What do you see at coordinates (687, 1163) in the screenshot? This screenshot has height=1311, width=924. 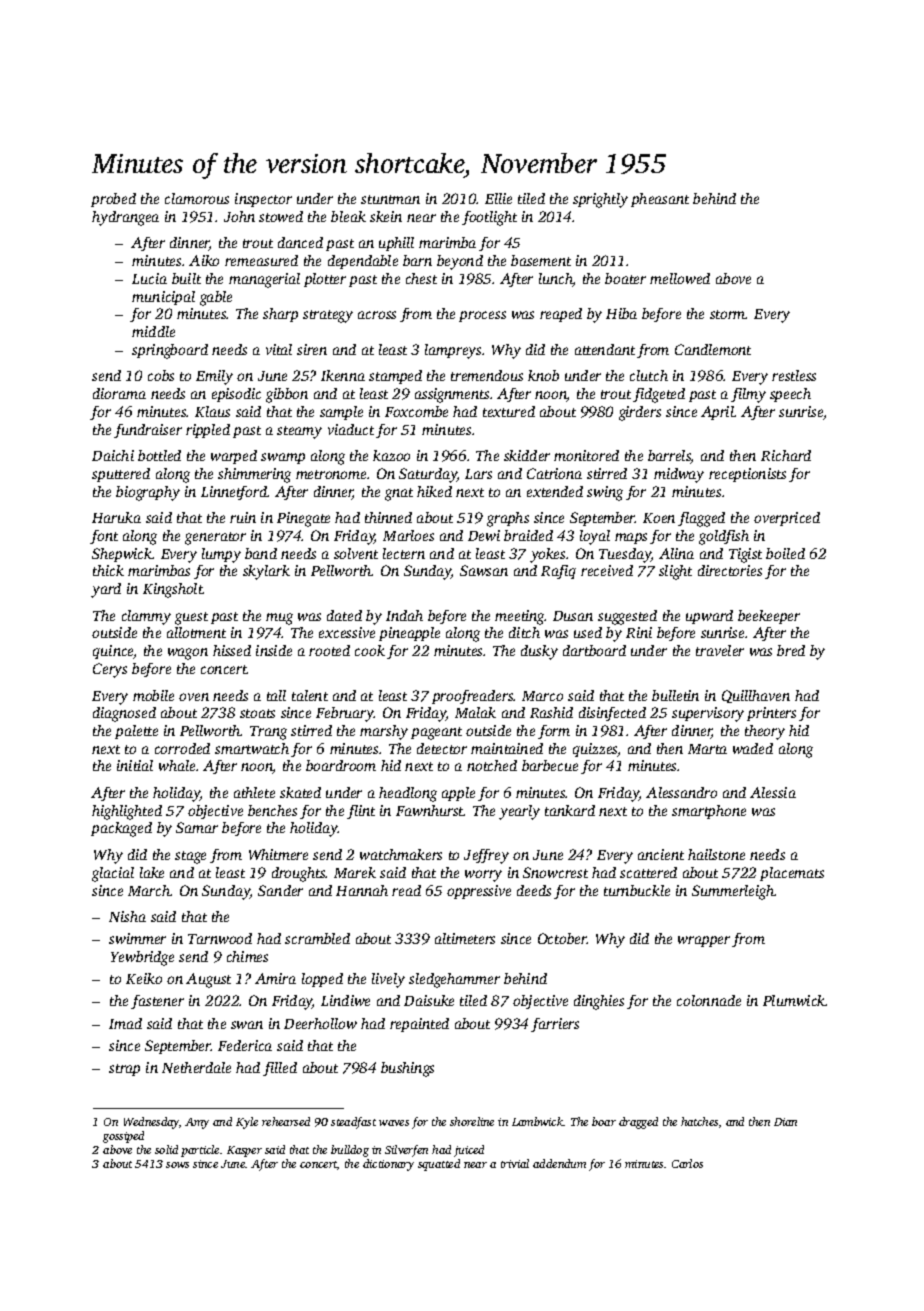 I see `Carlos` at bounding box center [687, 1163].
